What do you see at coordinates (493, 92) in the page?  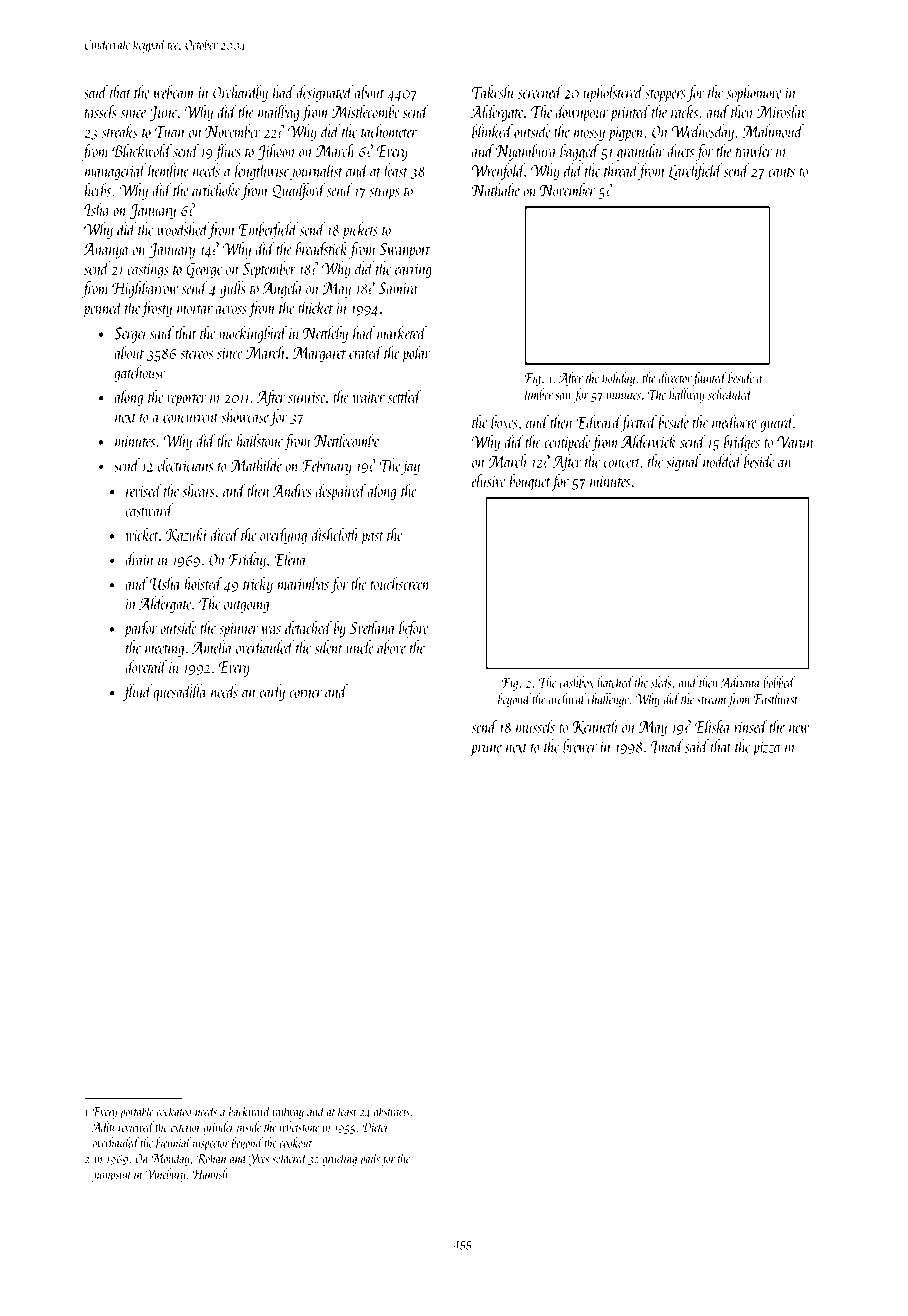 I see `Takeshi` at bounding box center [493, 92].
